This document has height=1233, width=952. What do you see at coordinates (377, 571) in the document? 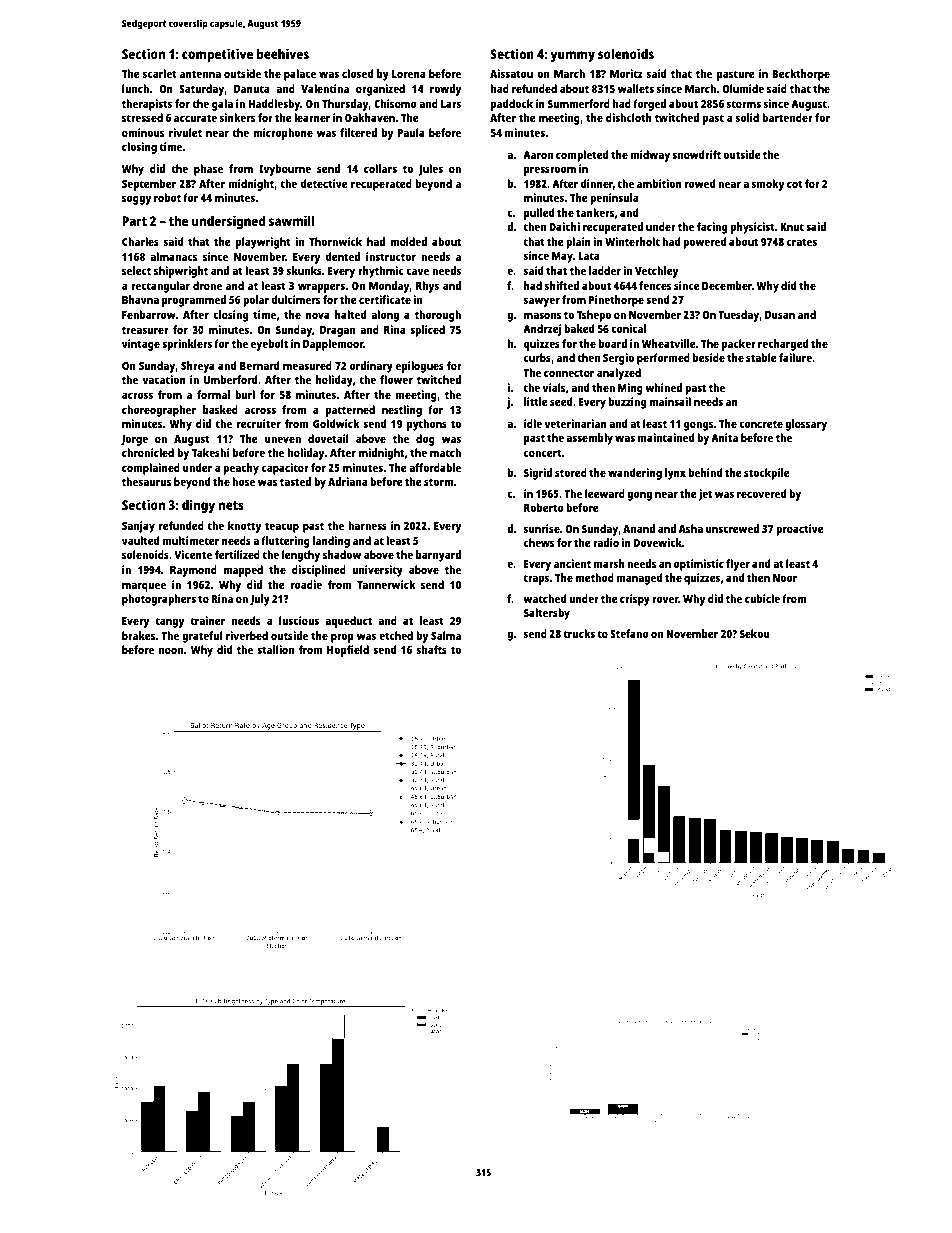
I see `university` at bounding box center [377, 571].
